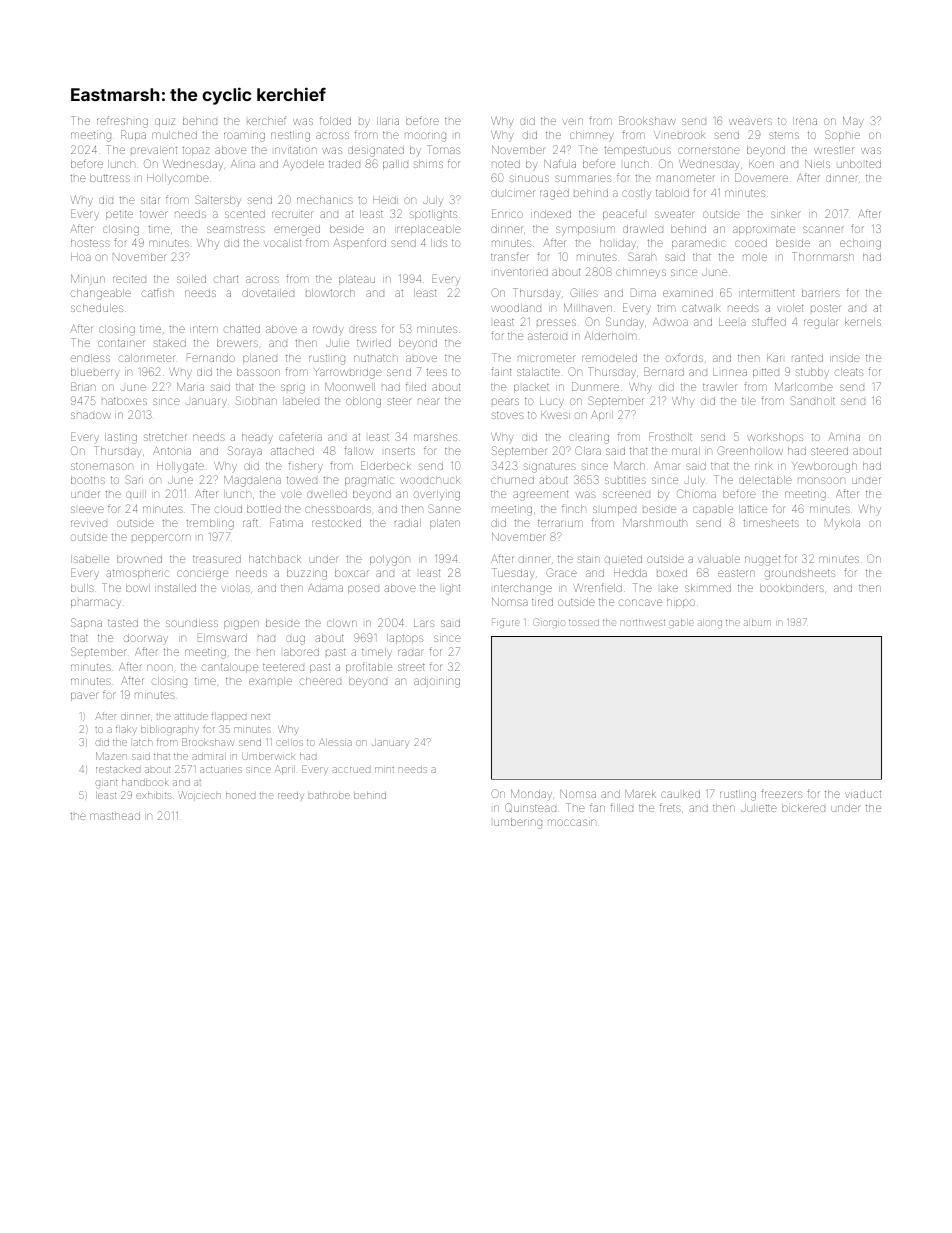  What do you see at coordinates (531, 794) in the screenshot?
I see `Monday` at bounding box center [531, 794].
